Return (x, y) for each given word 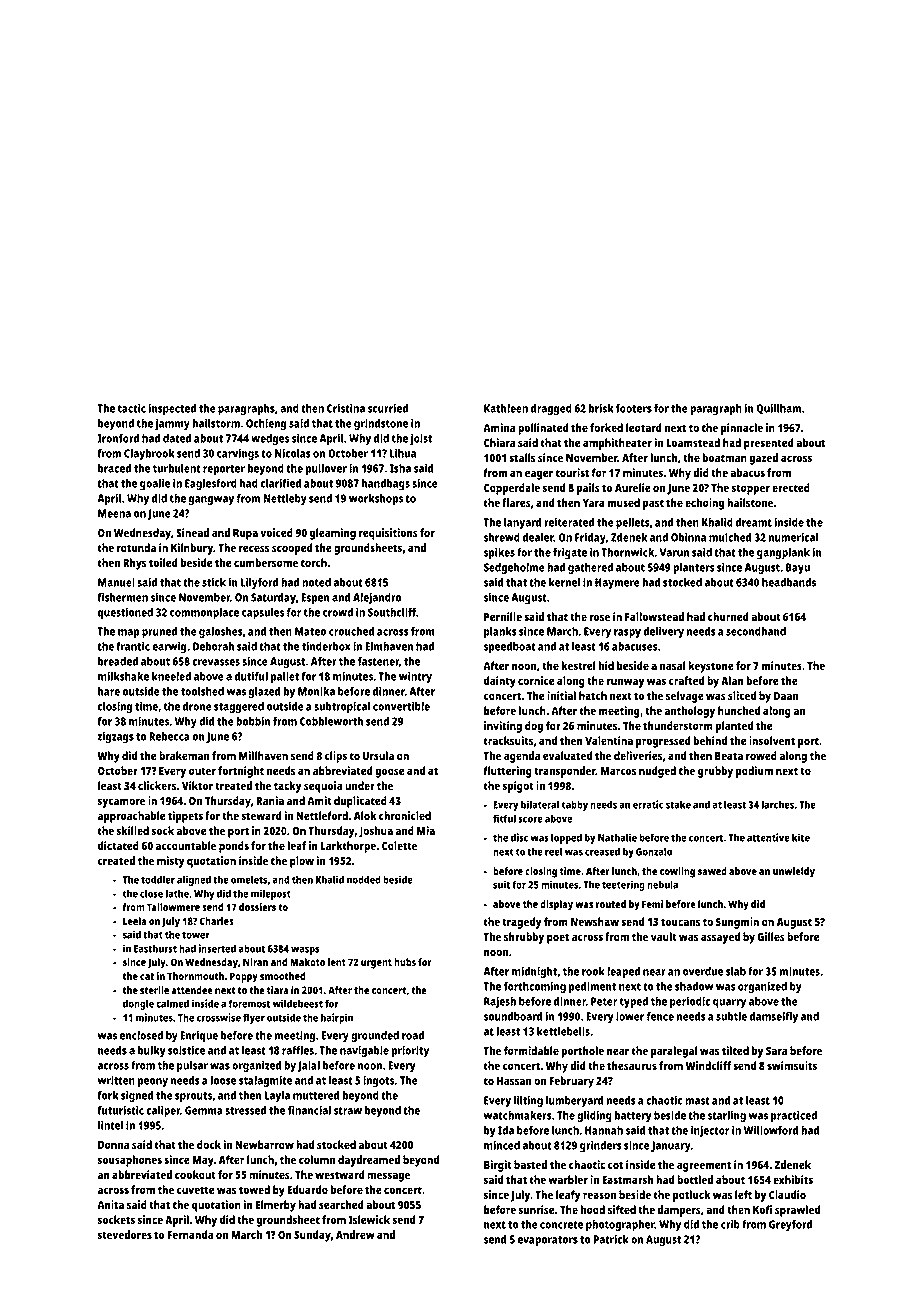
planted (734, 727)
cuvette (196, 1190)
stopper (751, 489)
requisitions (388, 534)
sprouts (193, 1097)
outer (202, 771)
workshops (376, 500)
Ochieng (266, 424)
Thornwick (628, 552)
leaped (623, 973)
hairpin (337, 1018)
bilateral (540, 804)
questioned (125, 613)
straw (348, 1111)
